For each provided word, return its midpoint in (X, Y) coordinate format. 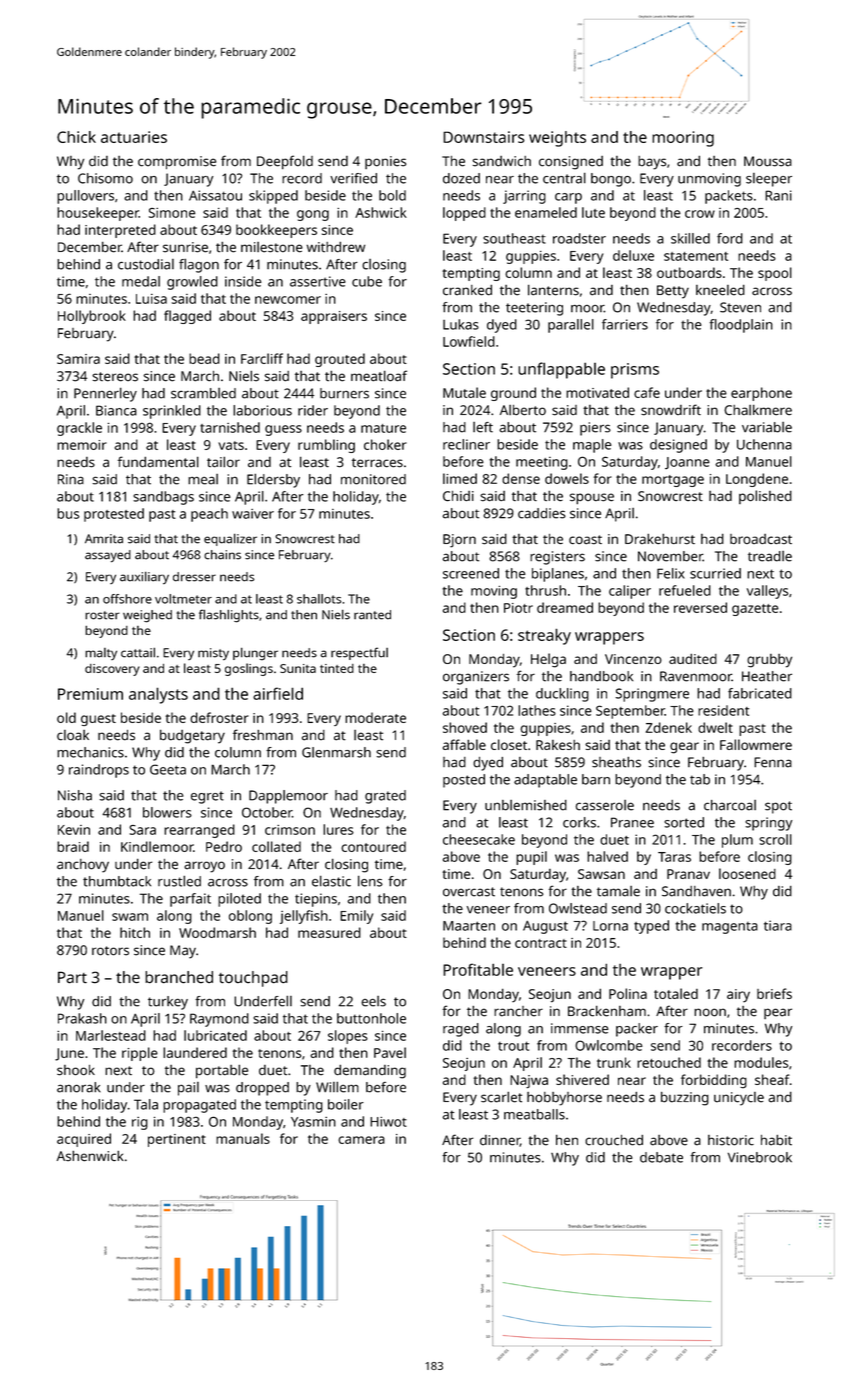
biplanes (558, 575)
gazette (755, 610)
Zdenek (669, 727)
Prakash (82, 1018)
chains (222, 555)
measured (329, 932)
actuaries (134, 137)
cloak (73, 735)
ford (730, 238)
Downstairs (483, 137)
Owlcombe (608, 1045)
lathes (537, 710)
